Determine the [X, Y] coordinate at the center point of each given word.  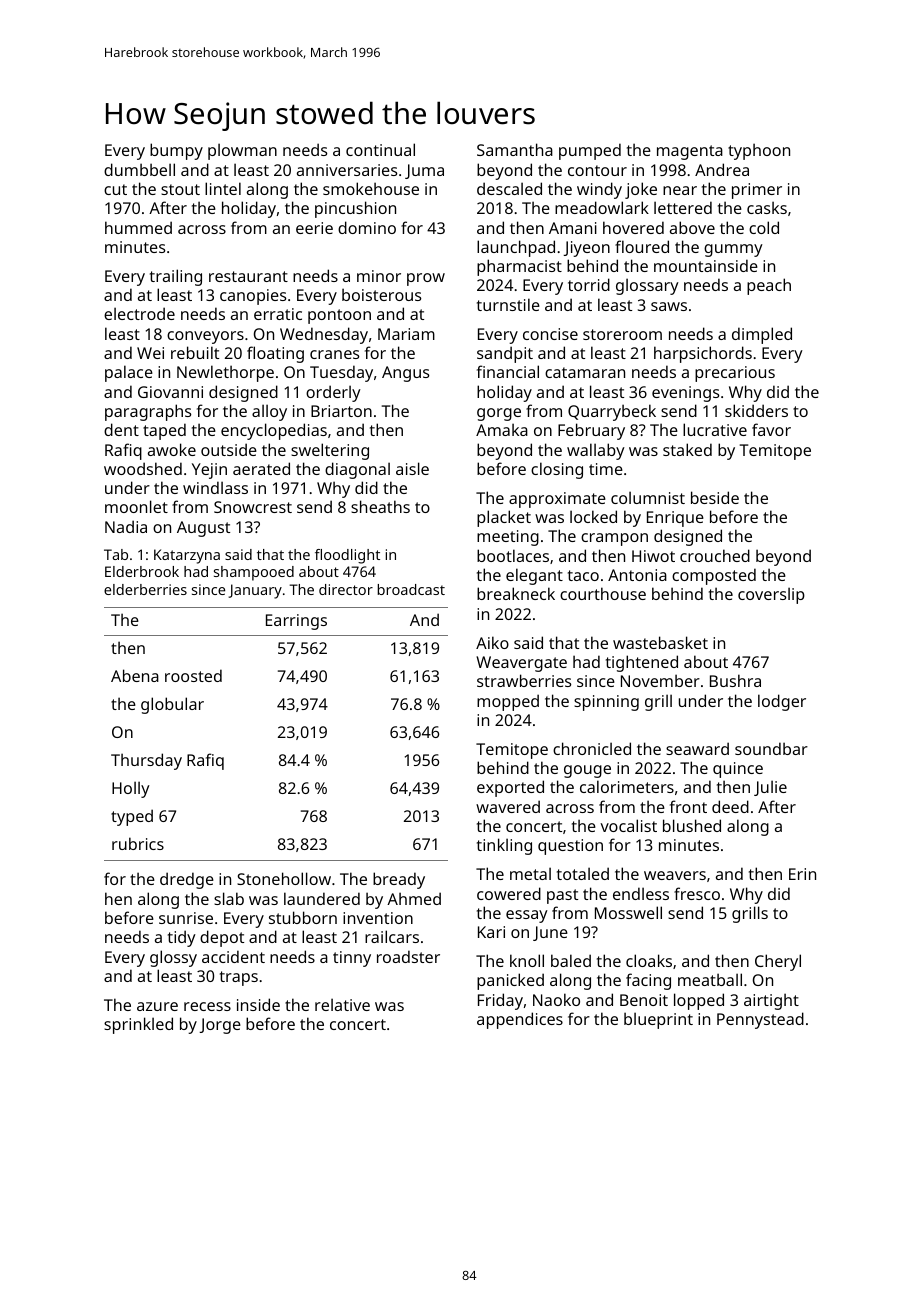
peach [769, 286]
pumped [590, 151]
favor [771, 429]
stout [180, 189]
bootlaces [513, 555]
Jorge [220, 1026]
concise [550, 334]
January [255, 591]
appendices [520, 1020]
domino [367, 227]
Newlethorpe [225, 373]
